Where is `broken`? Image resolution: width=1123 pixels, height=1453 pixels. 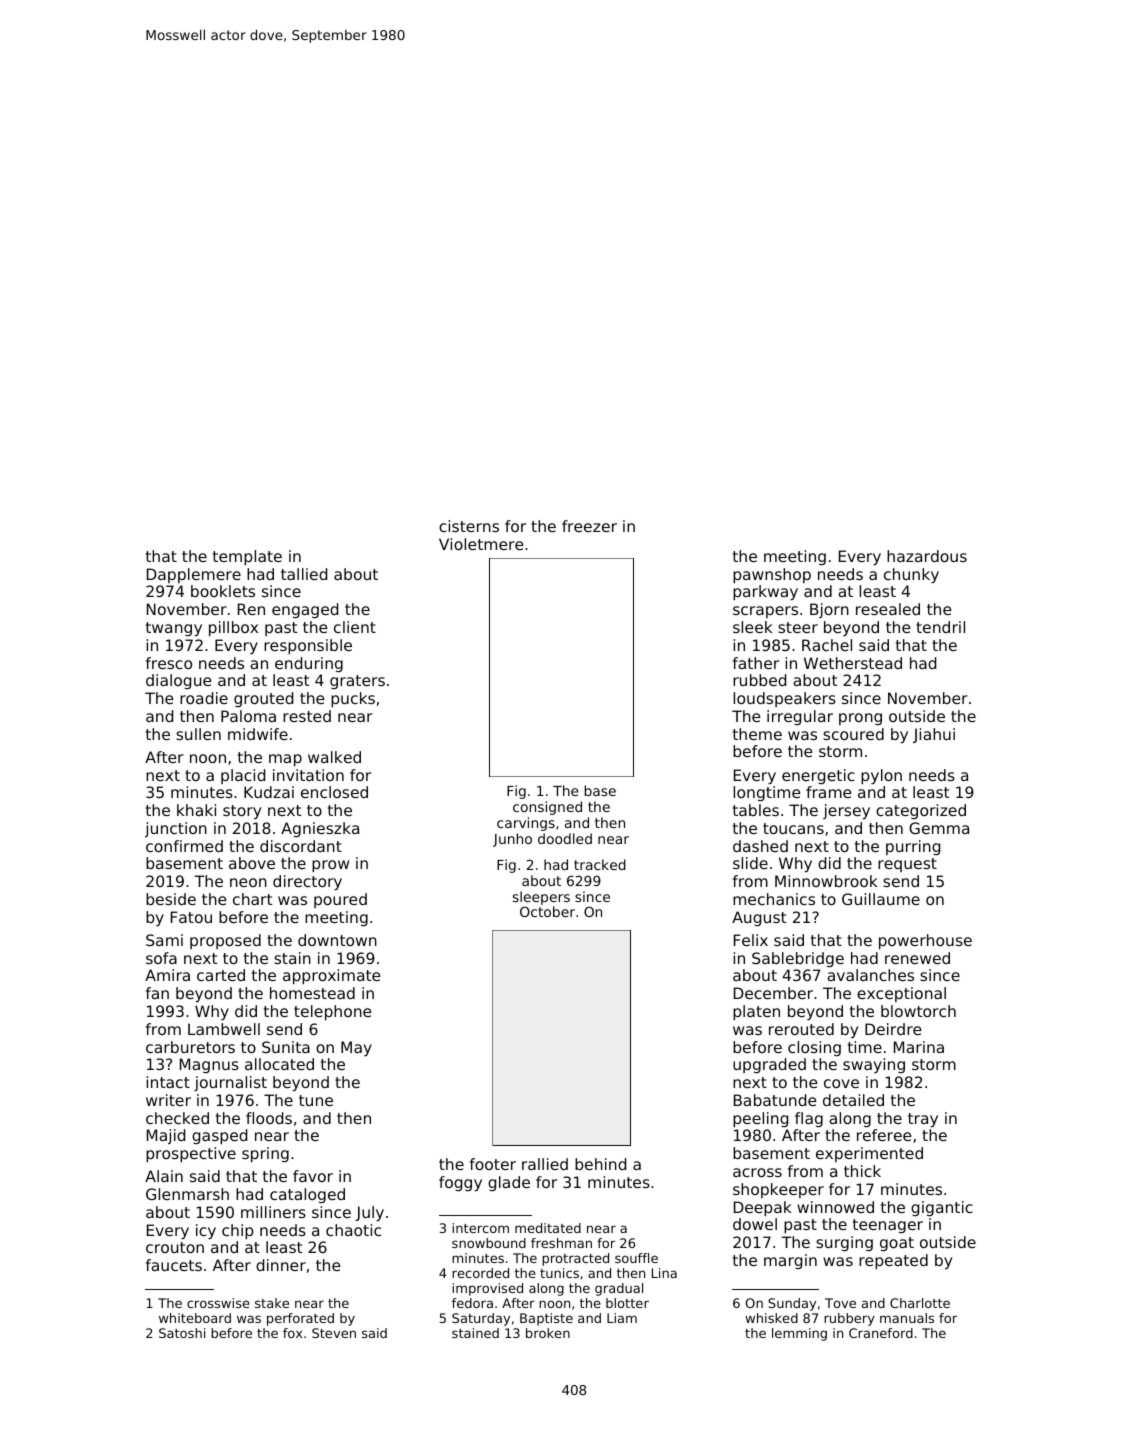
broken is located at coordinates (548, 1333).
